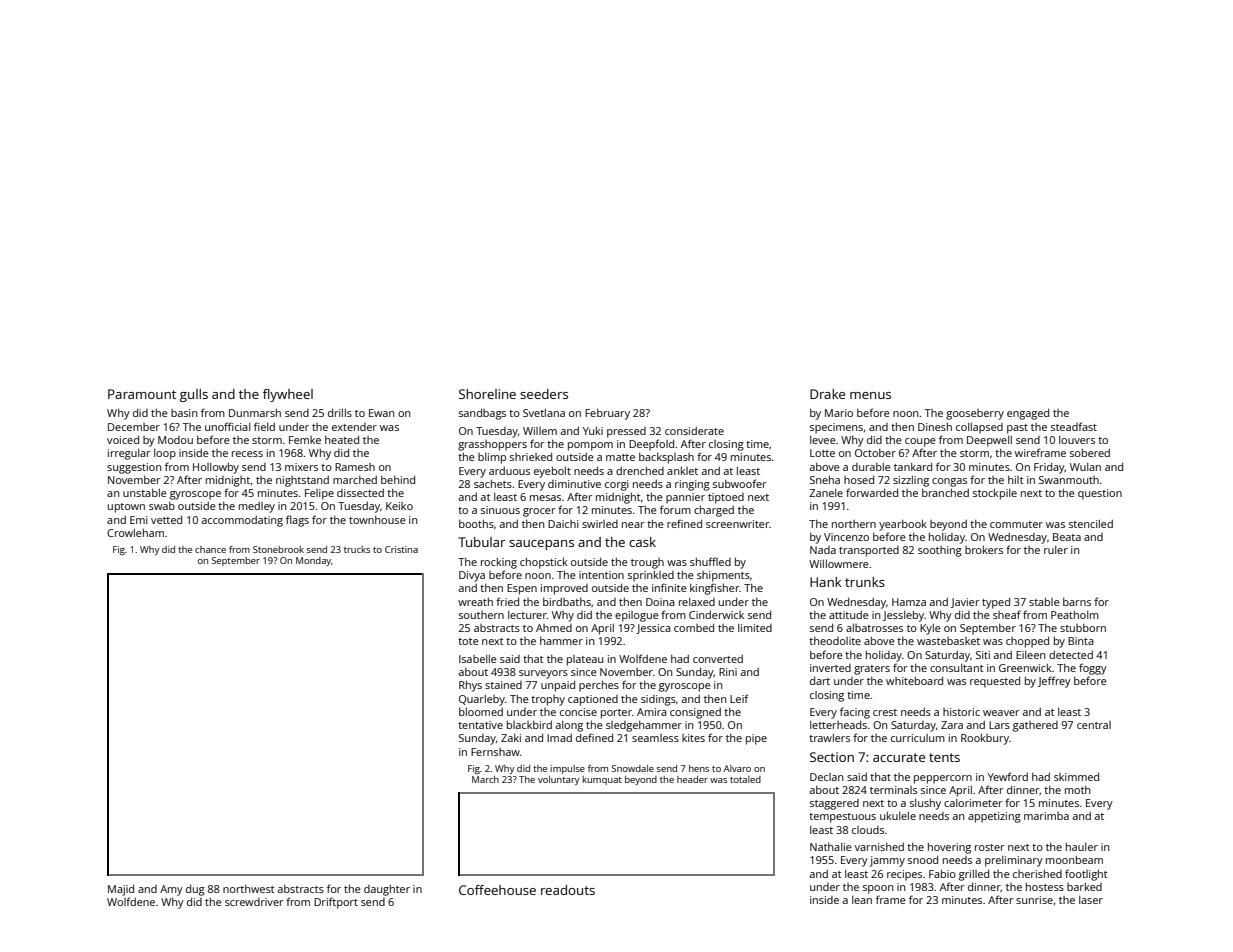  What do you see at coordinates (827, 394) in the page?
I see `Drake` at bounding box center [827, 394].
